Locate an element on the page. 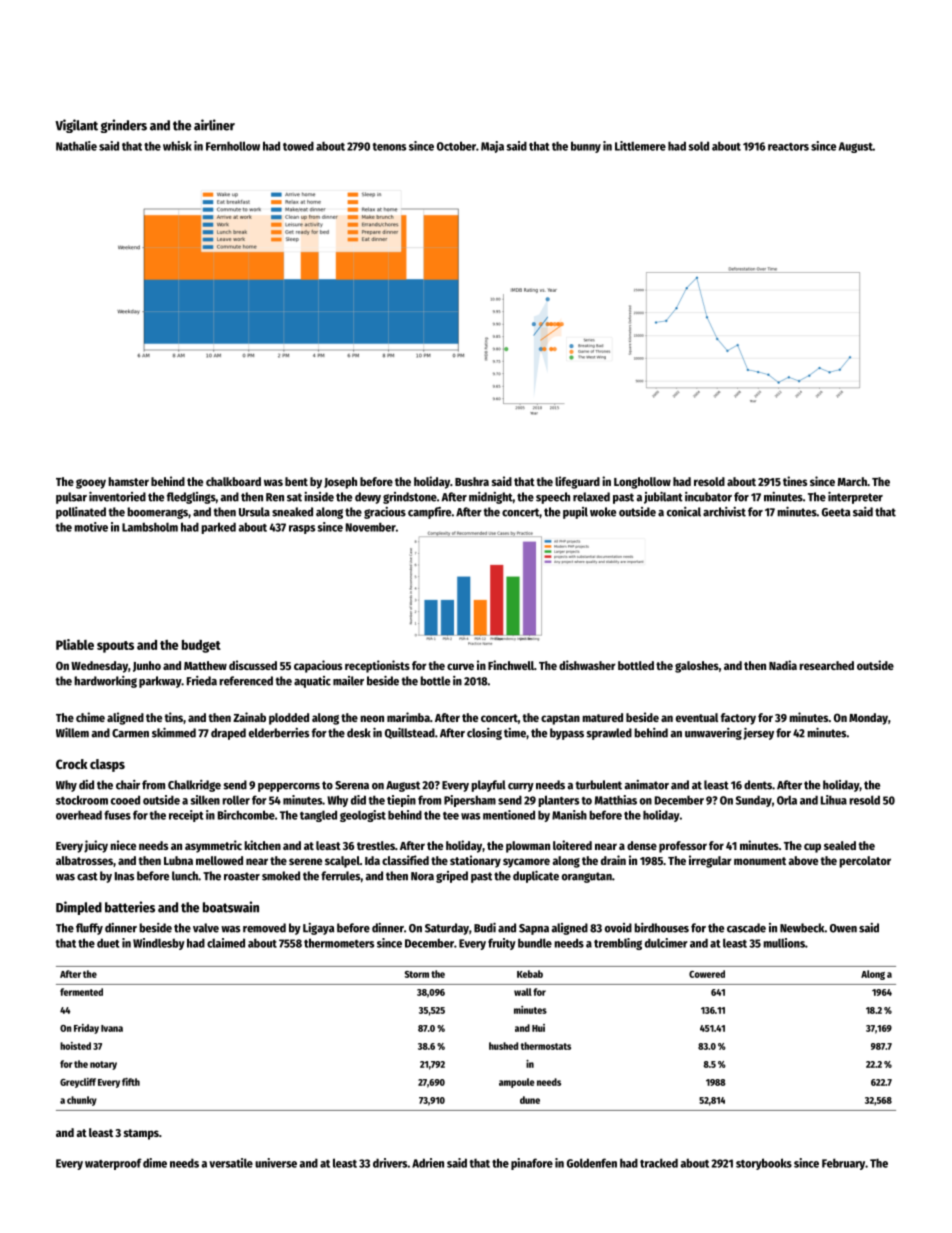 The height and width of the image is (1233, 952). researched is located at coordinates (826, 665).
